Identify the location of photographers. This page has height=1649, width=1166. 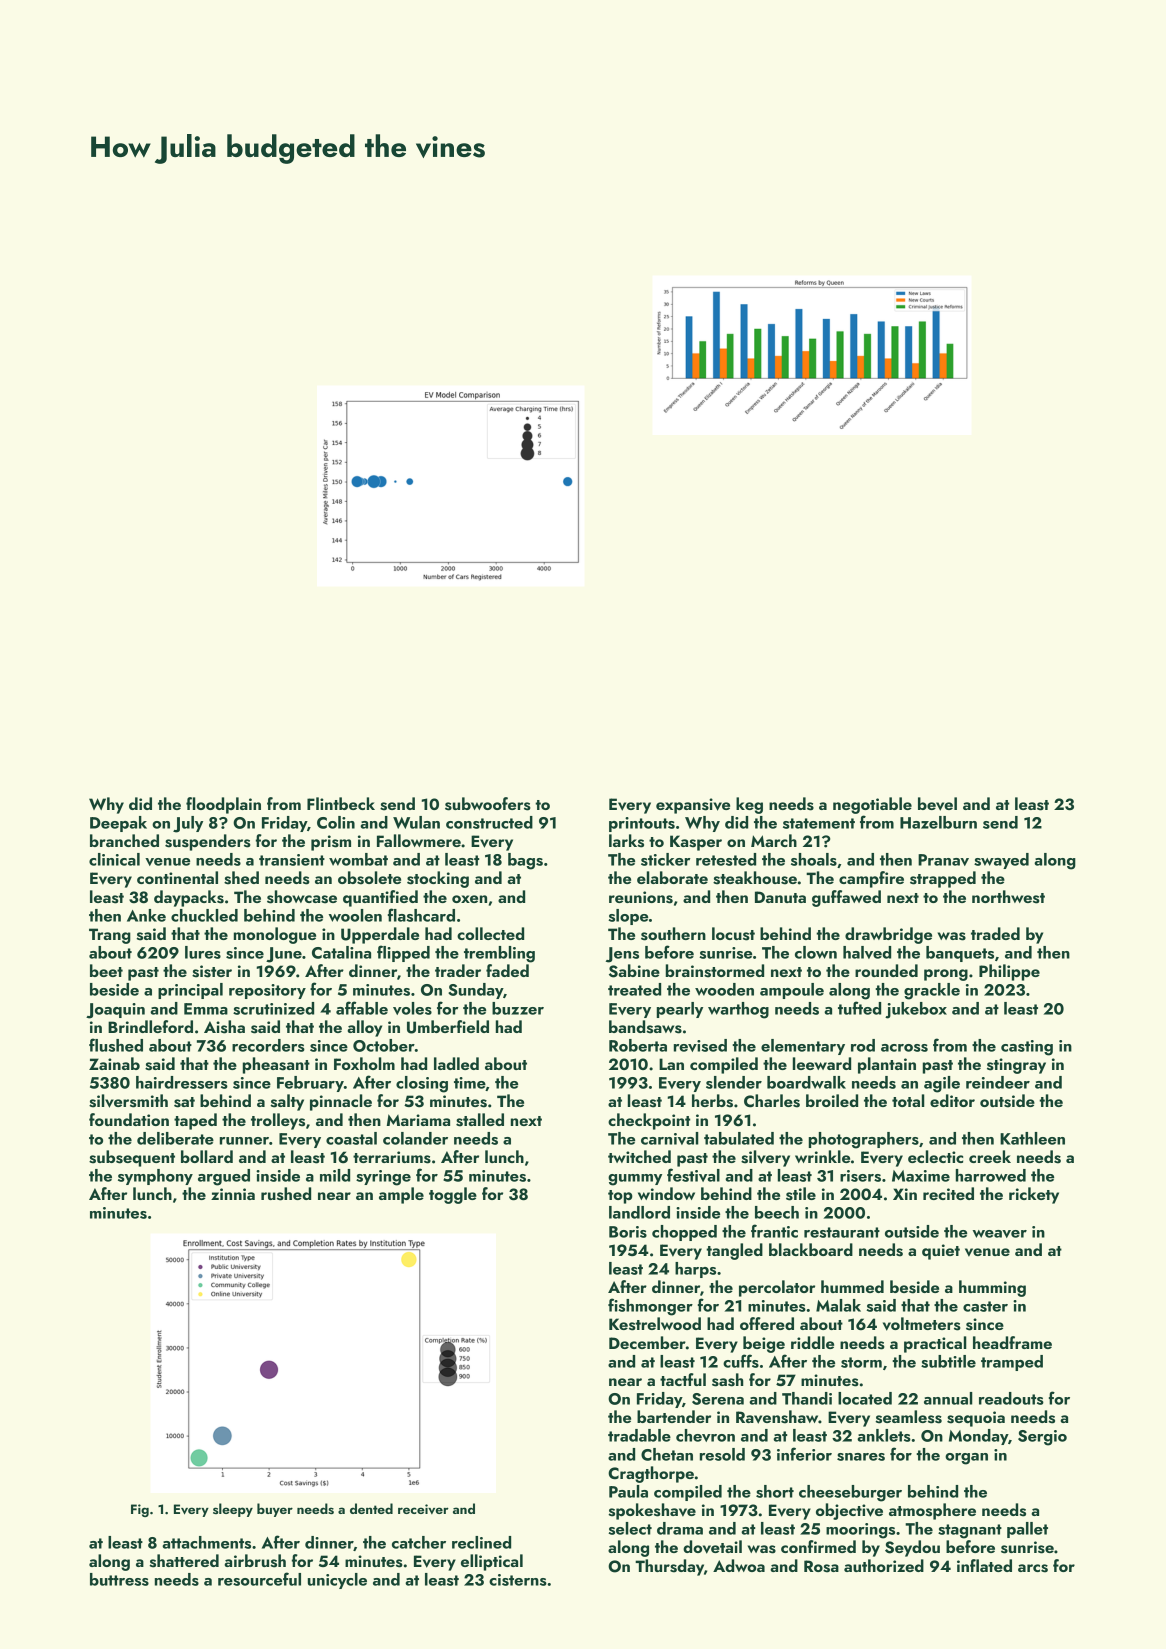
(864, 1140).
